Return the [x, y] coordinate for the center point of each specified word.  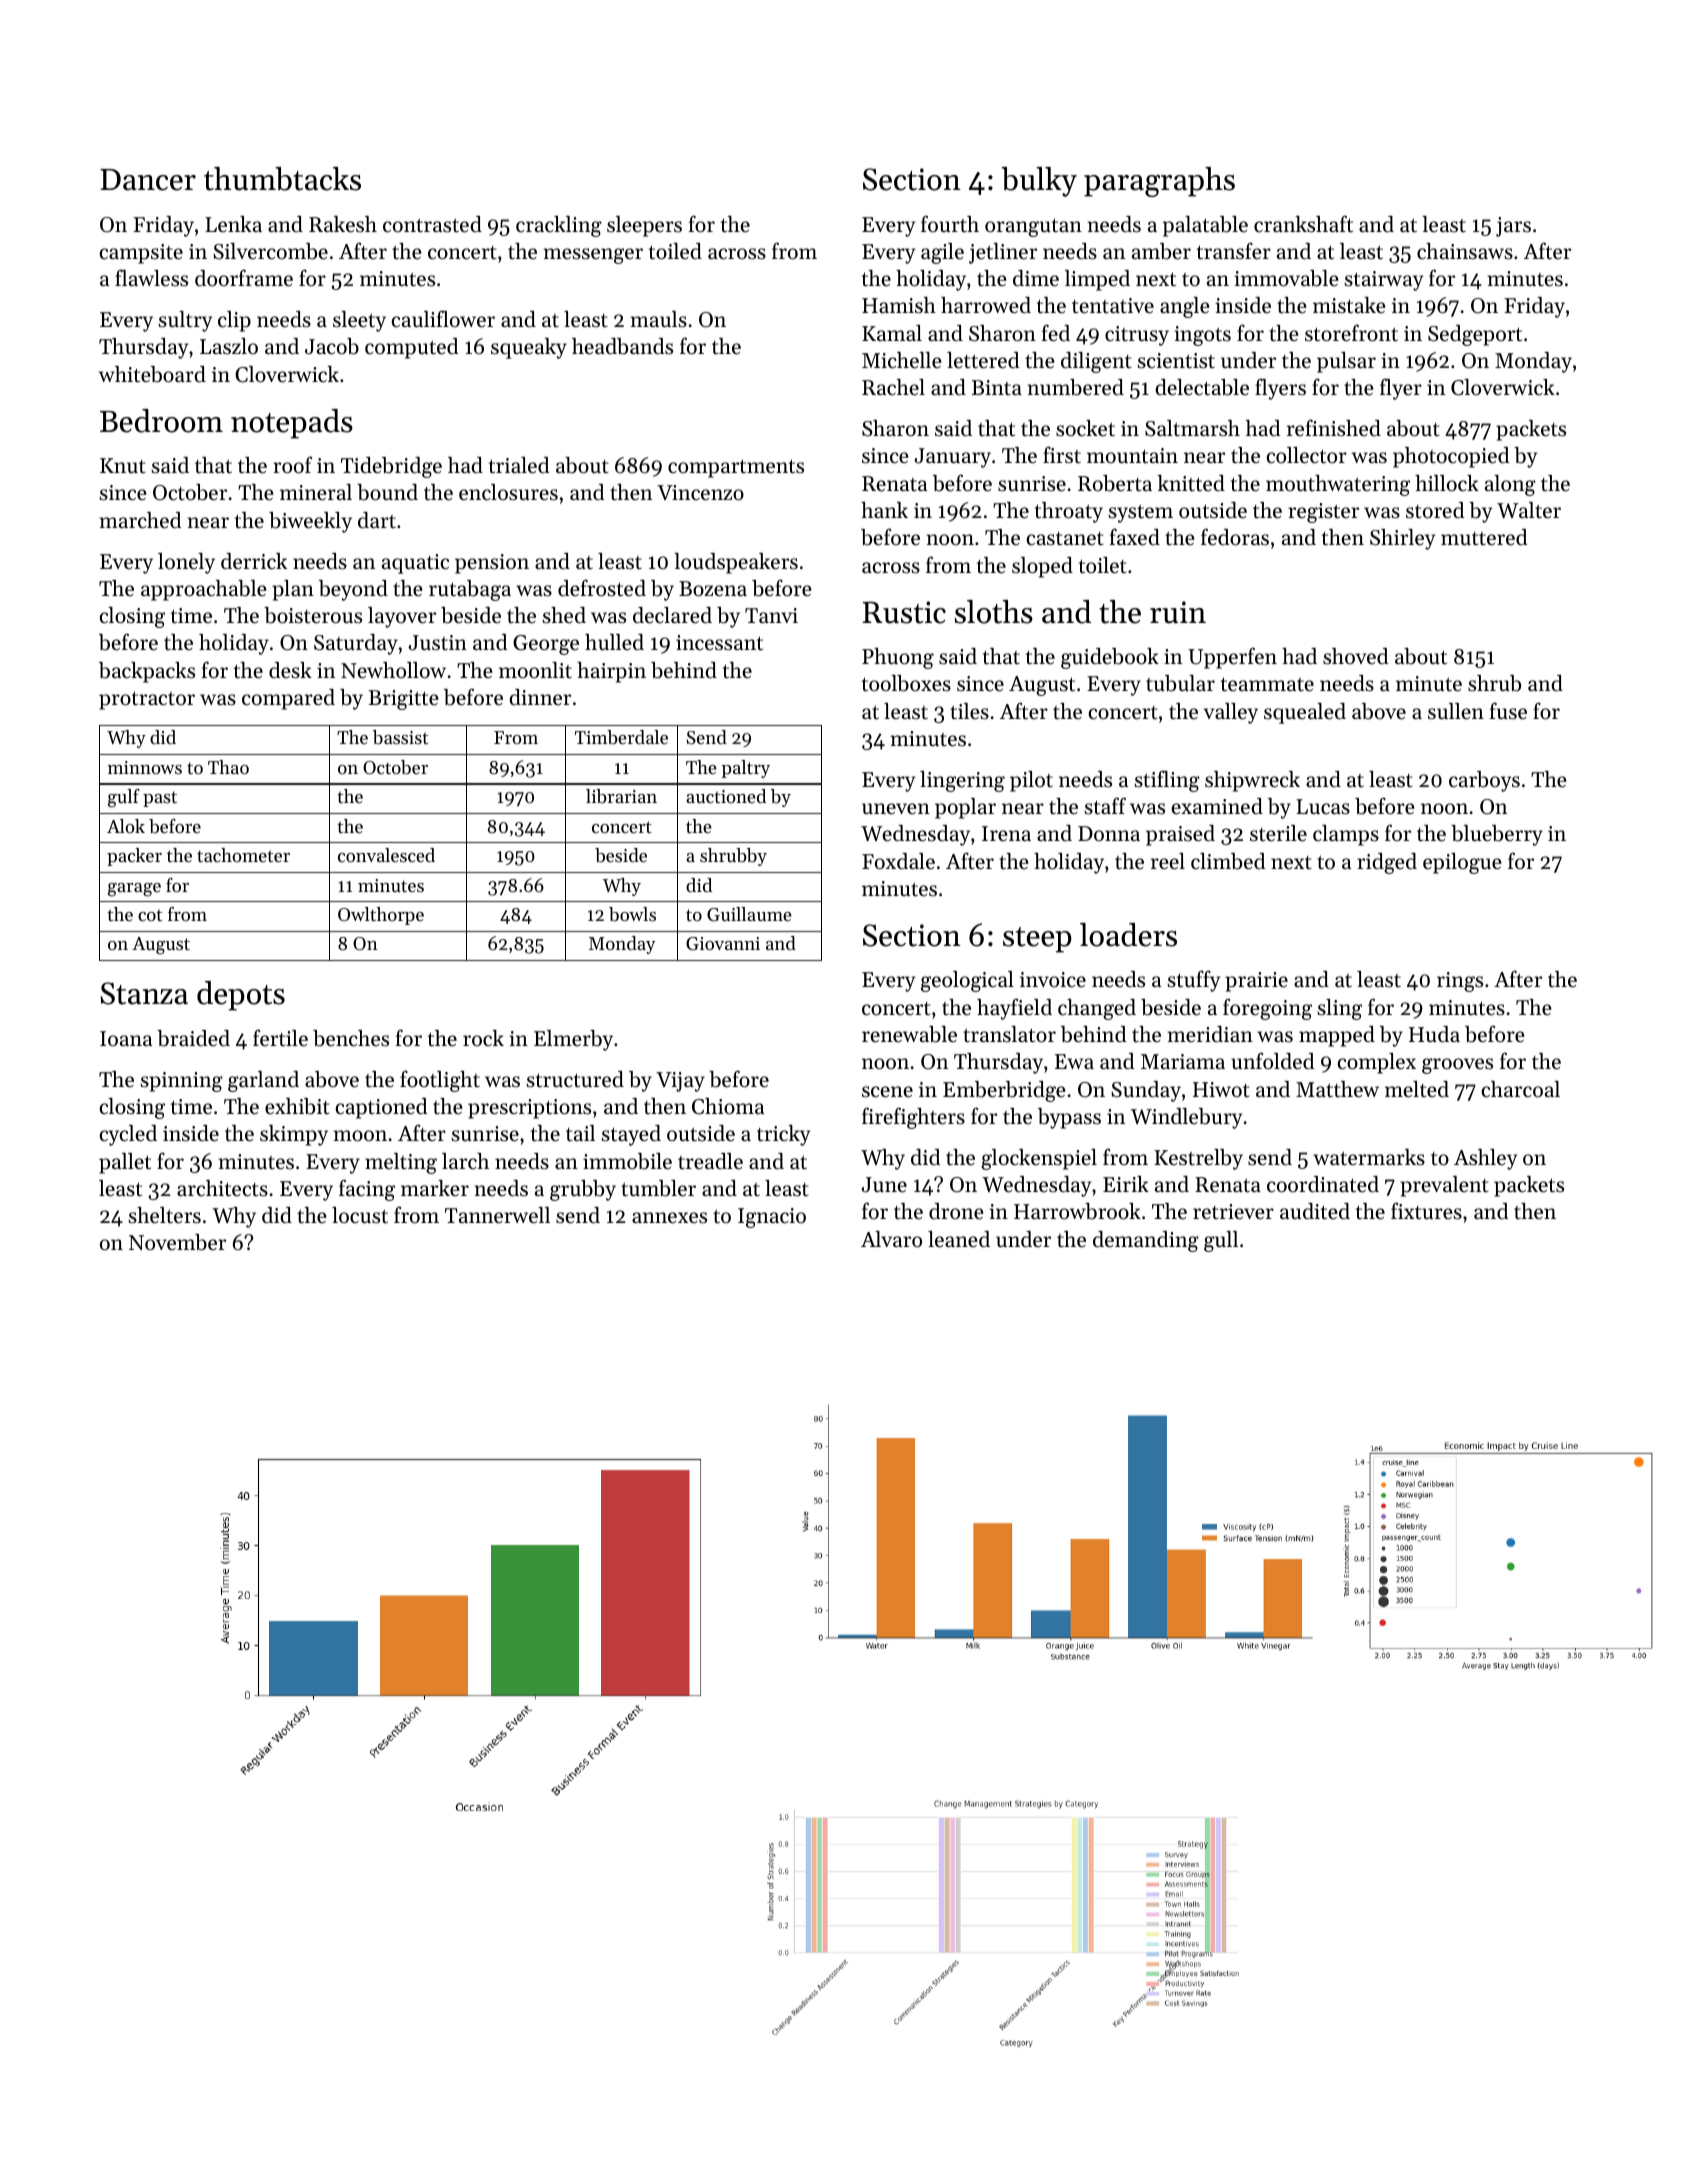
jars [1513, 227]
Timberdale [621, 737]
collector [1307, 455]
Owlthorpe [381, 916]
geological [967, 981]
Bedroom [161, 421]
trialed [519, 465]
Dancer [148, 180]
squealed [1305, 713]
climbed [1228, 861]
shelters [165, 1215]
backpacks [147, 672]
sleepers [644, 226]
